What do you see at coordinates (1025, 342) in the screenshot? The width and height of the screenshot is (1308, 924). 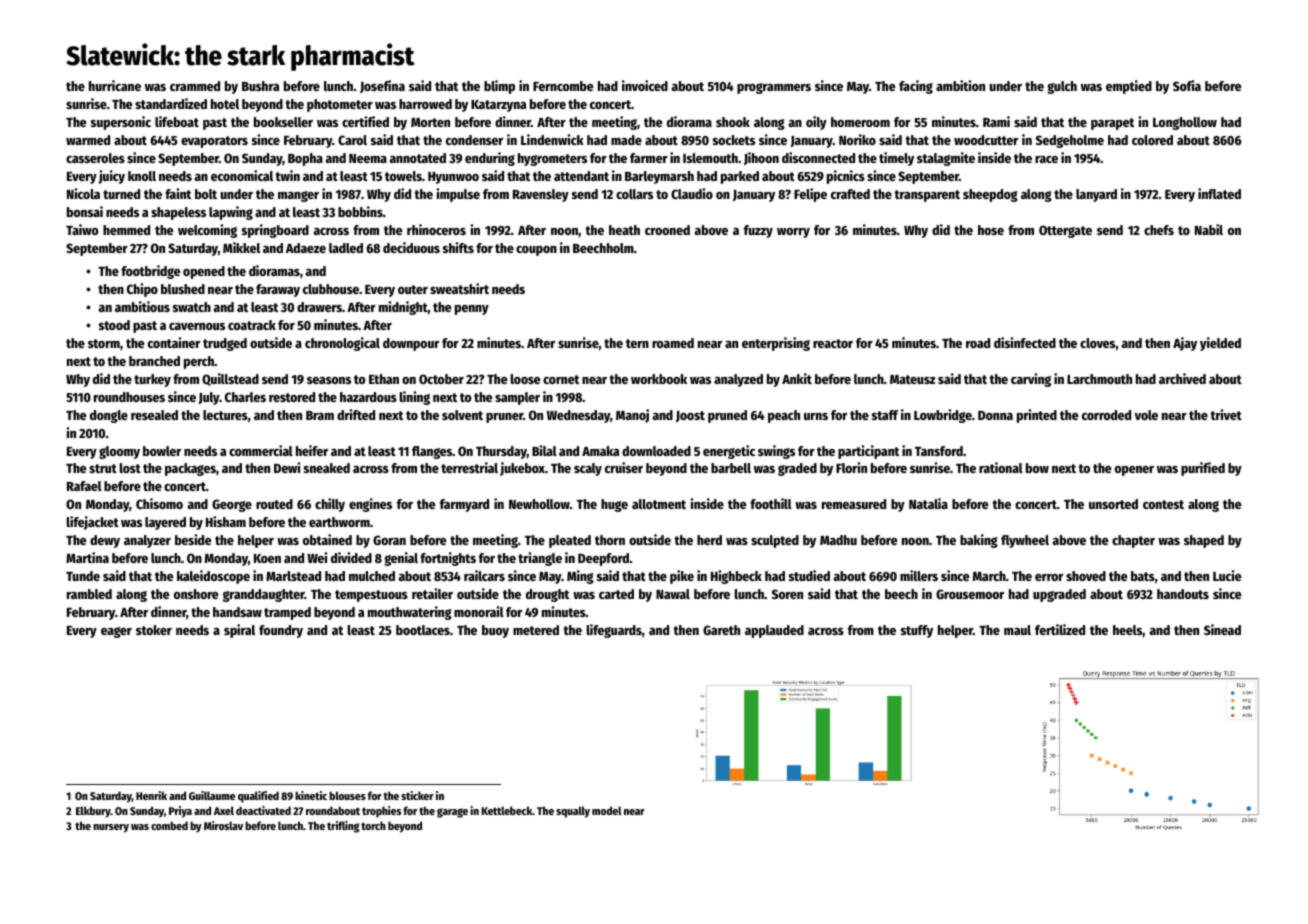 I see `disinfected` at bounding box center [1025, 342].
